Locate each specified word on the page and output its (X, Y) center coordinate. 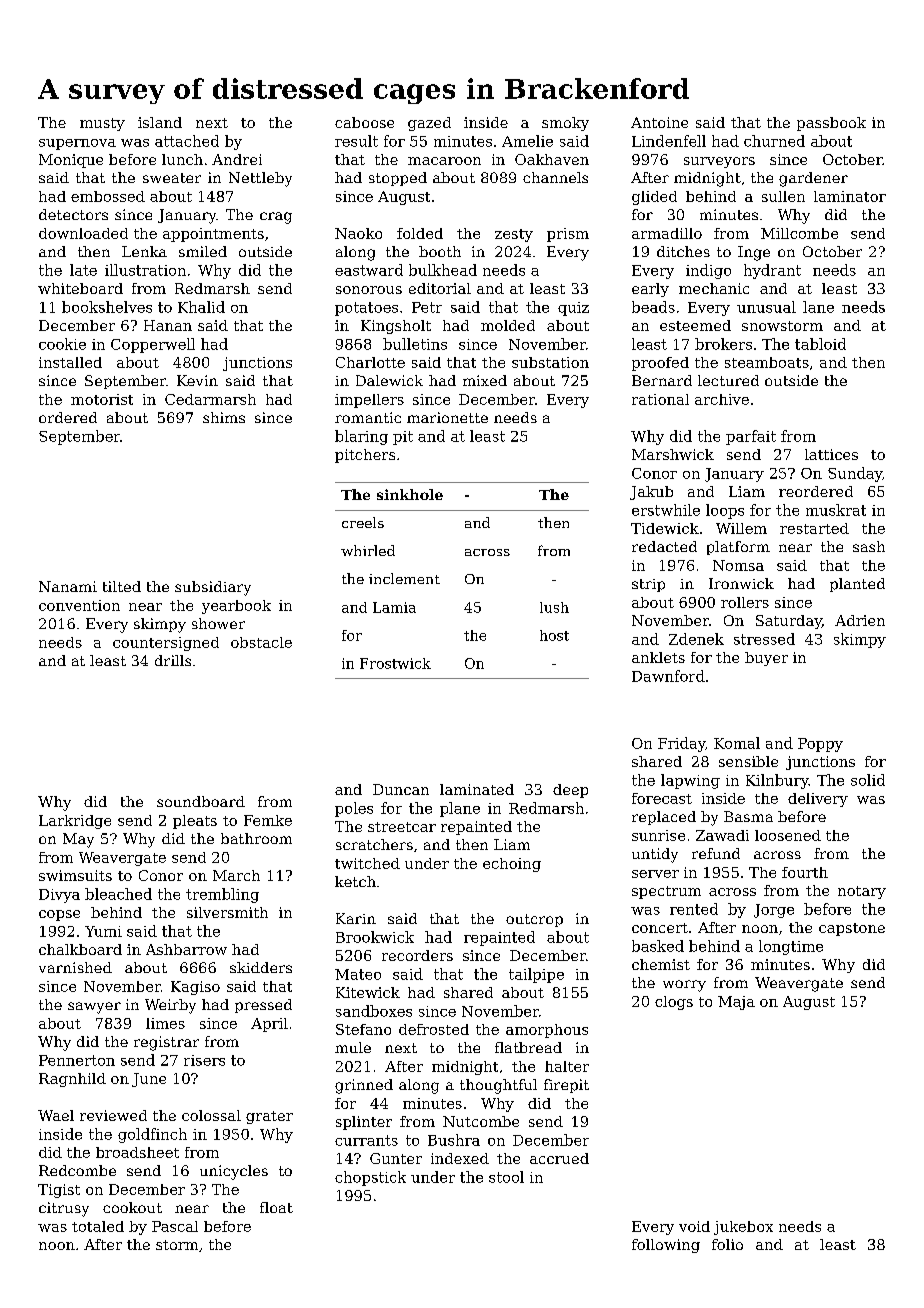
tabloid (820, 344)
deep (570, 791)
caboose (364, 122)
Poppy (820, 745)
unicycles (234, 1172)
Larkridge (75, 822)
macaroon (444, 161)
